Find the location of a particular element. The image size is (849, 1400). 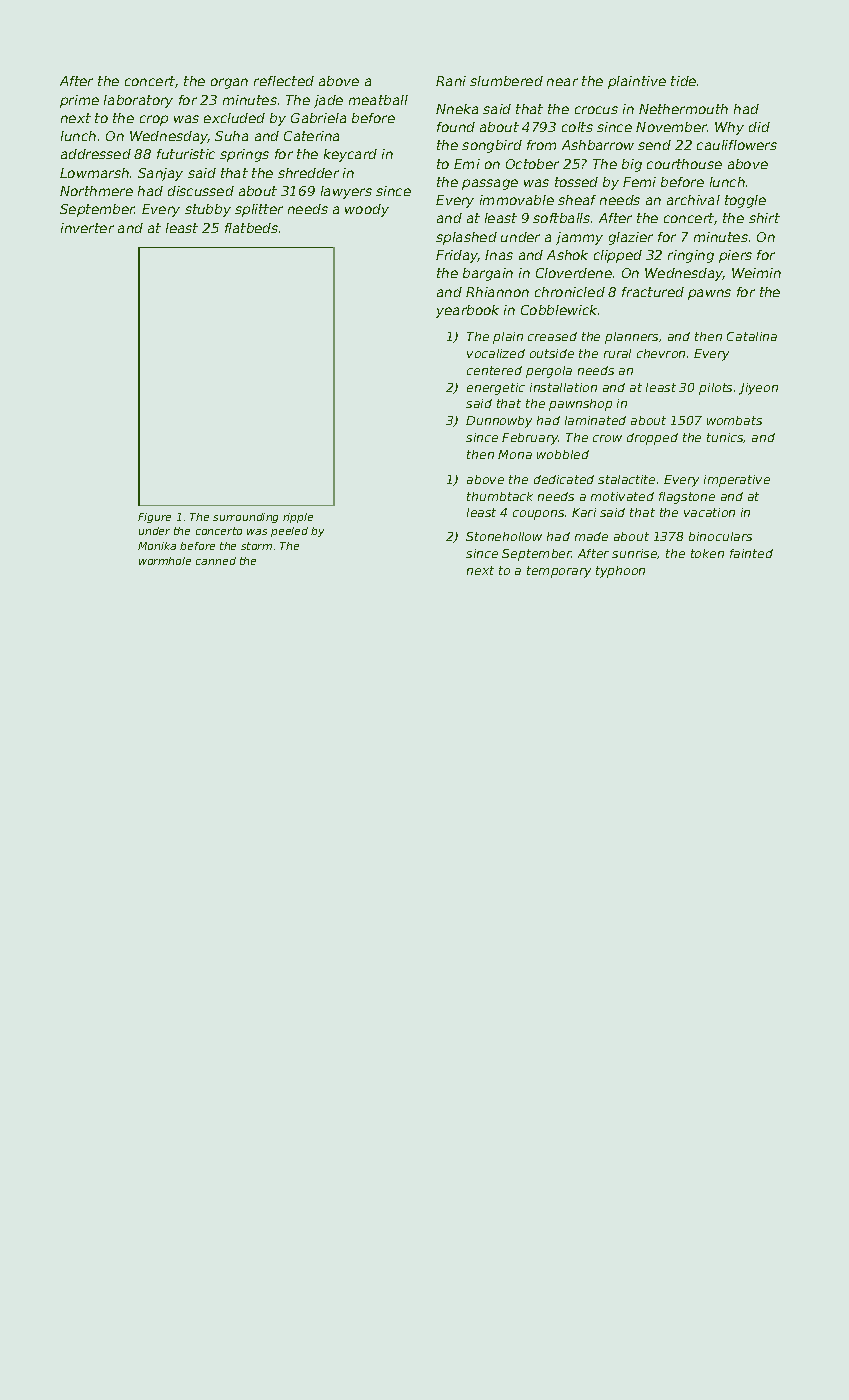

splitter is located at coordinates (259, 210).
